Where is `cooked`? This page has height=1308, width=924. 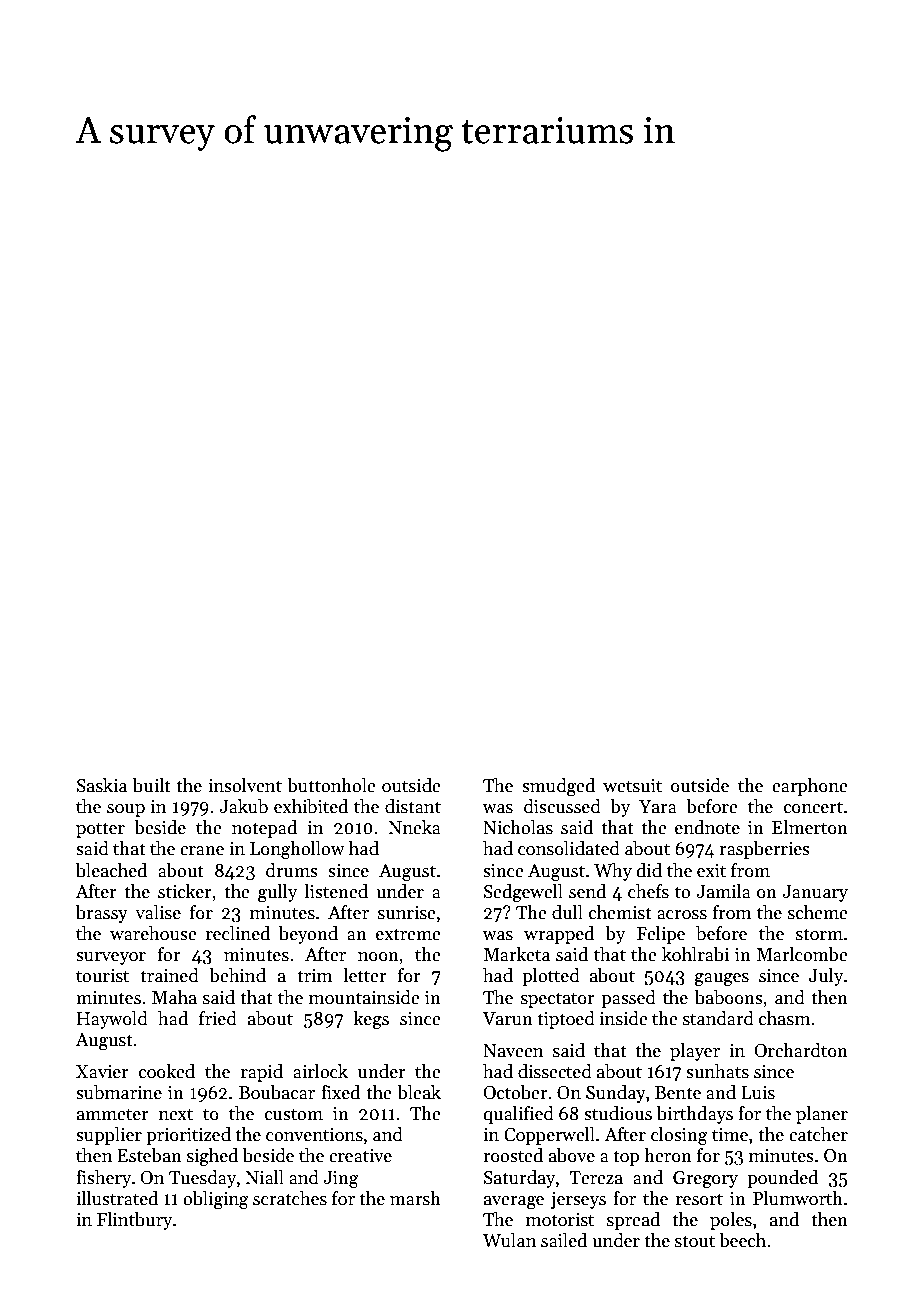
cooked is located at coordinates (167, 1071).
